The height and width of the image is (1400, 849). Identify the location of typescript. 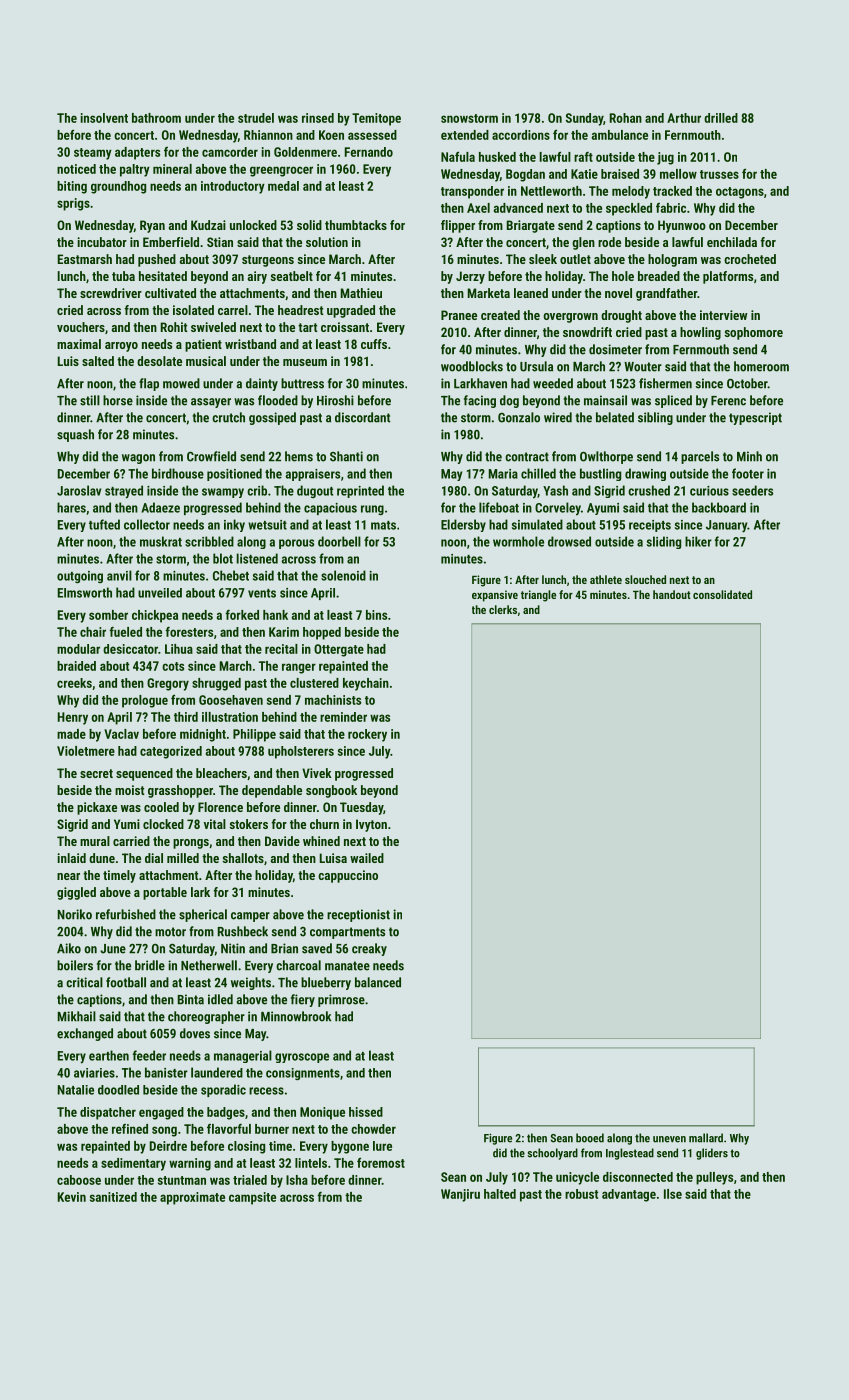
(755, 418).
